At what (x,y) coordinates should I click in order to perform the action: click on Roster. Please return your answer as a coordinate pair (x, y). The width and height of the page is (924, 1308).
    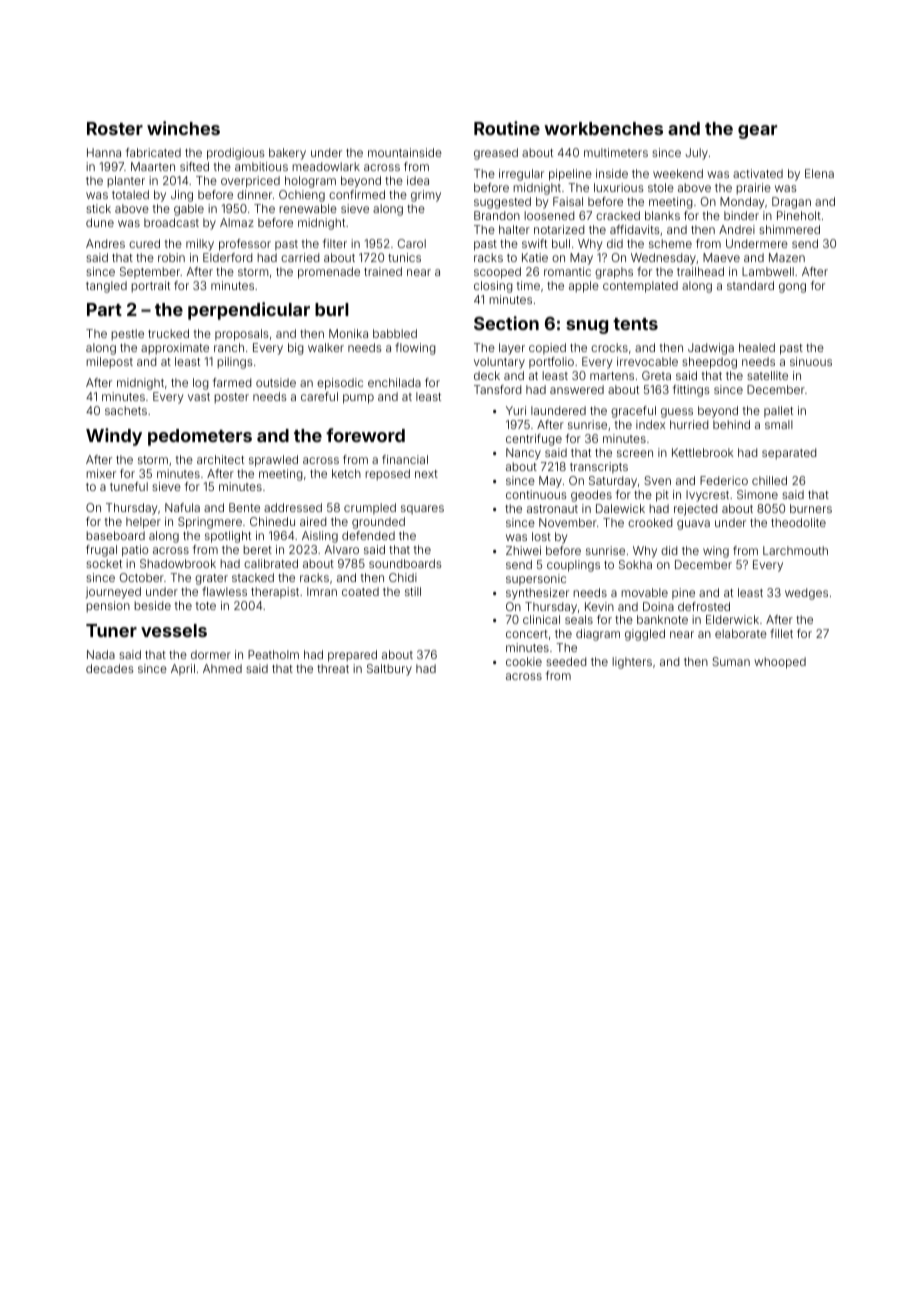
    Looking at the image, I should click on (115, 128).
